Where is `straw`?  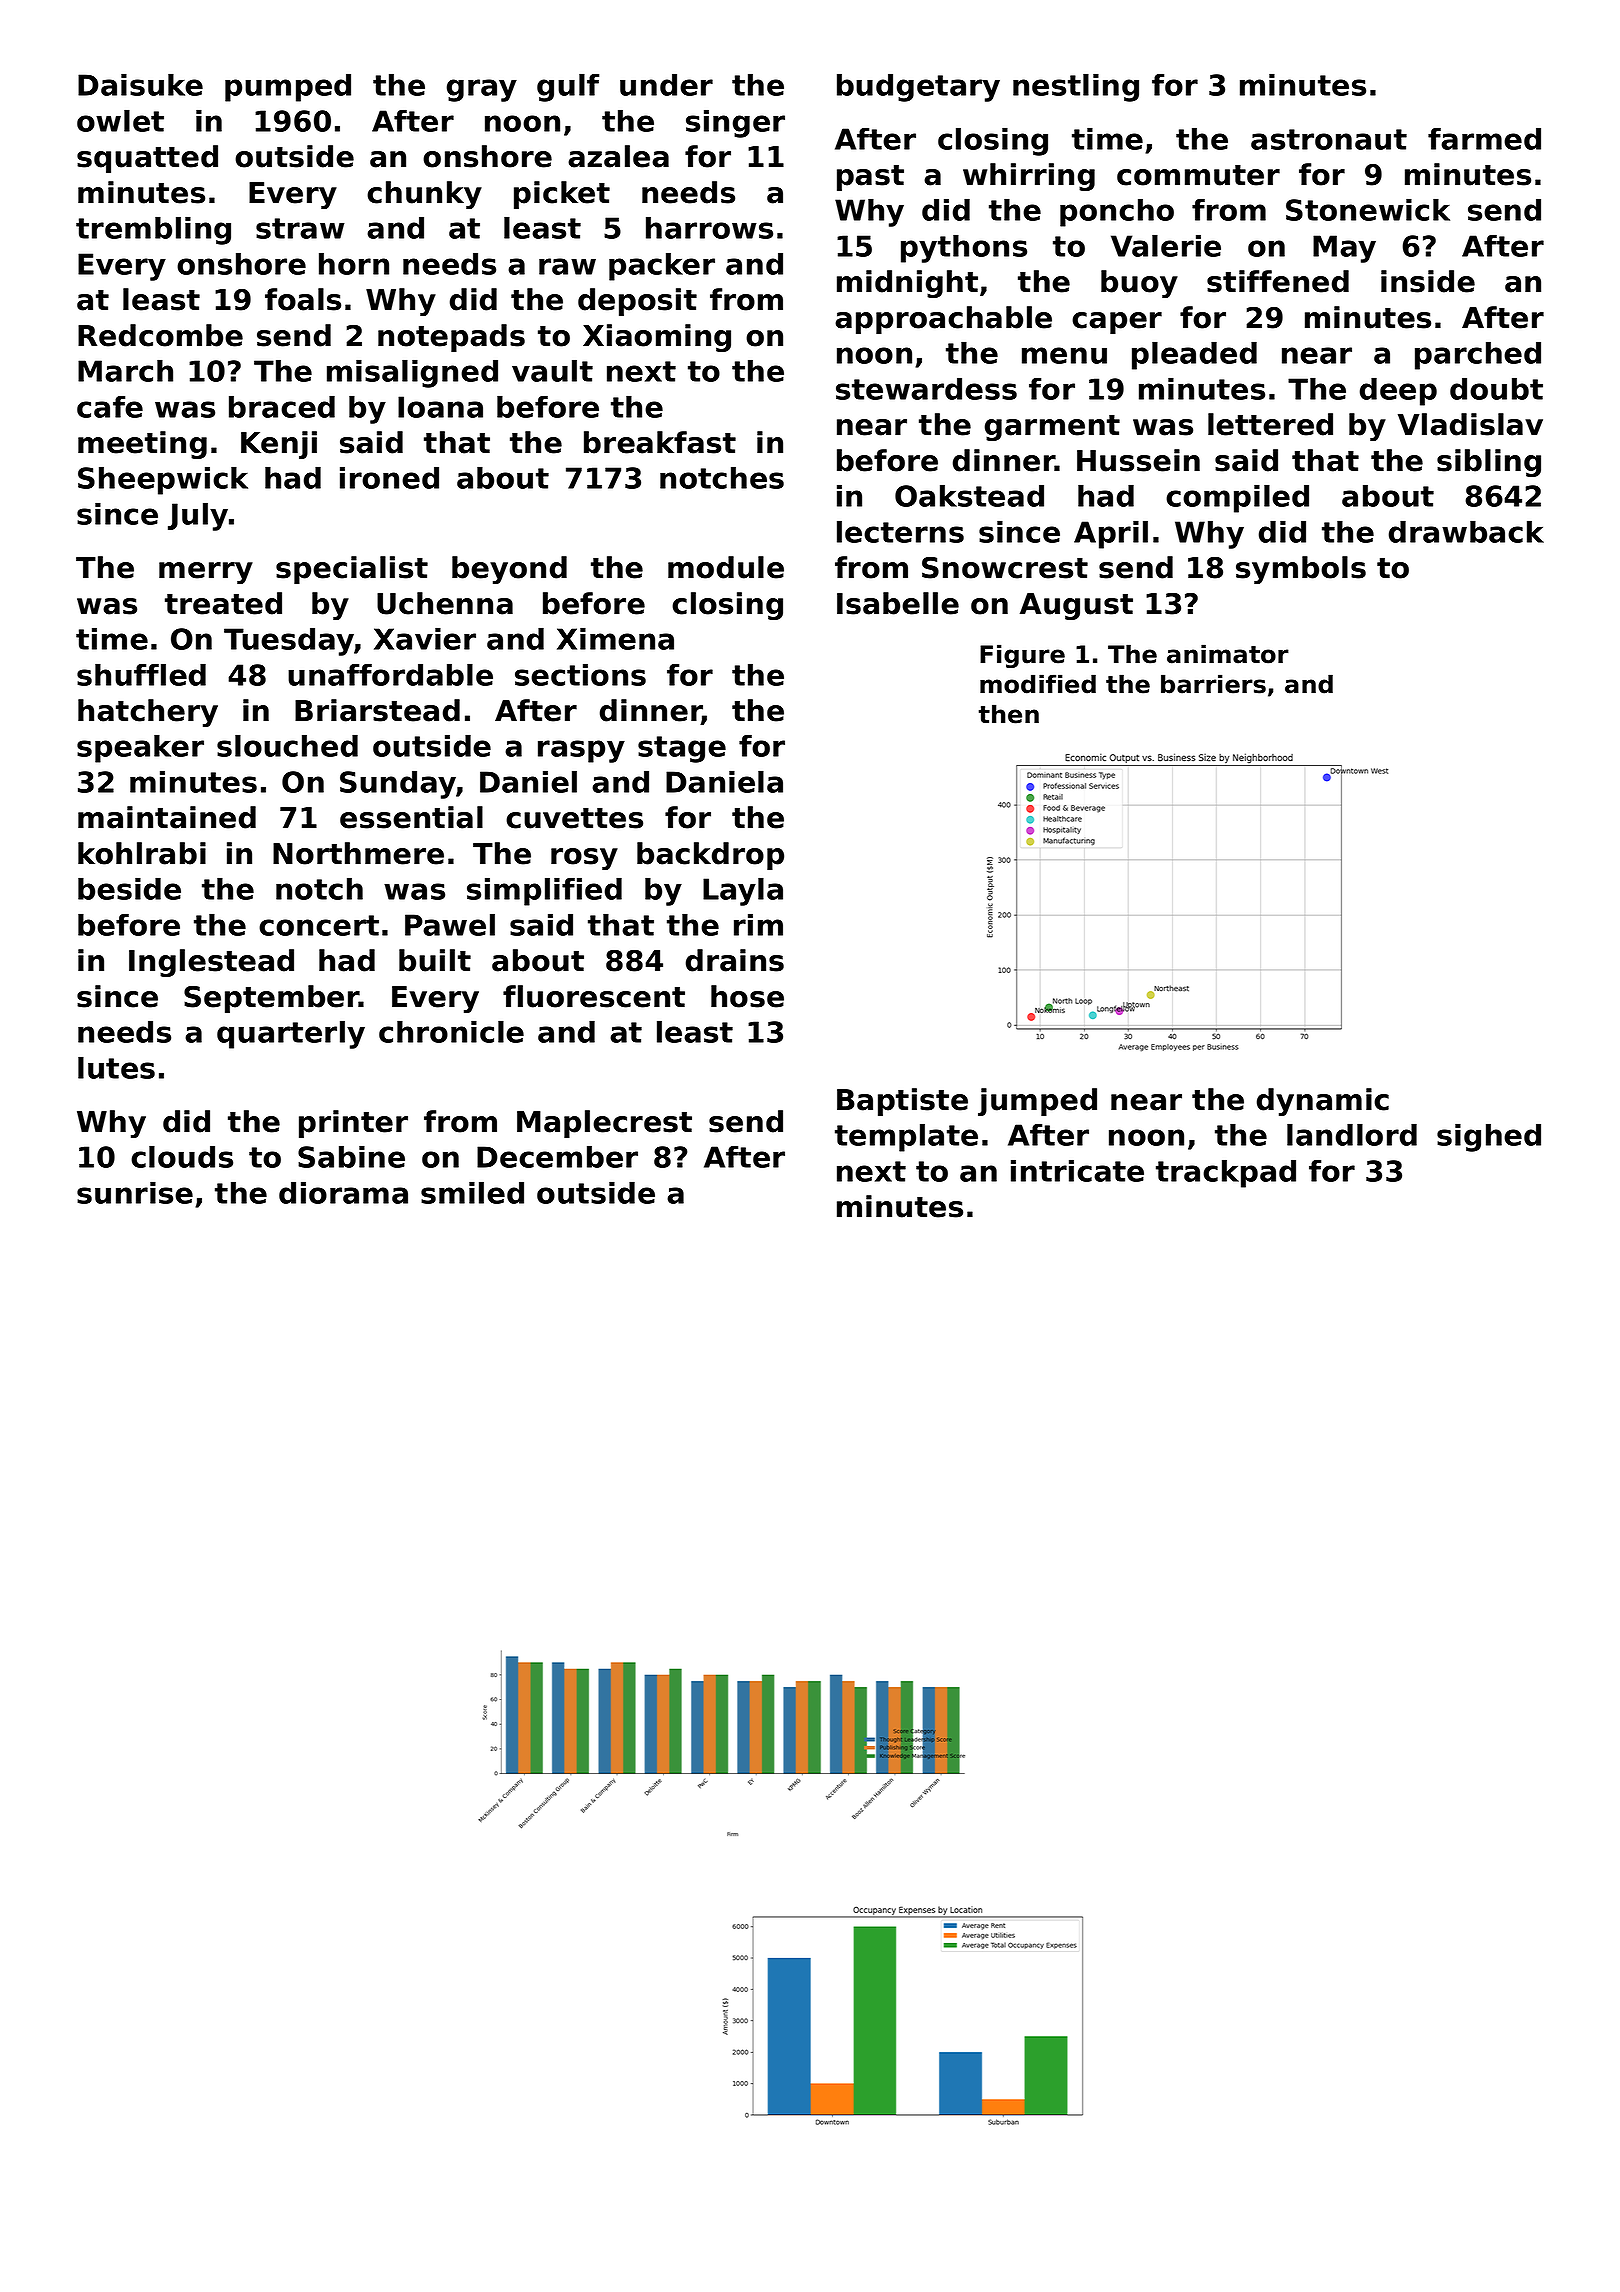
straw is located at coordinates (300, 228).
